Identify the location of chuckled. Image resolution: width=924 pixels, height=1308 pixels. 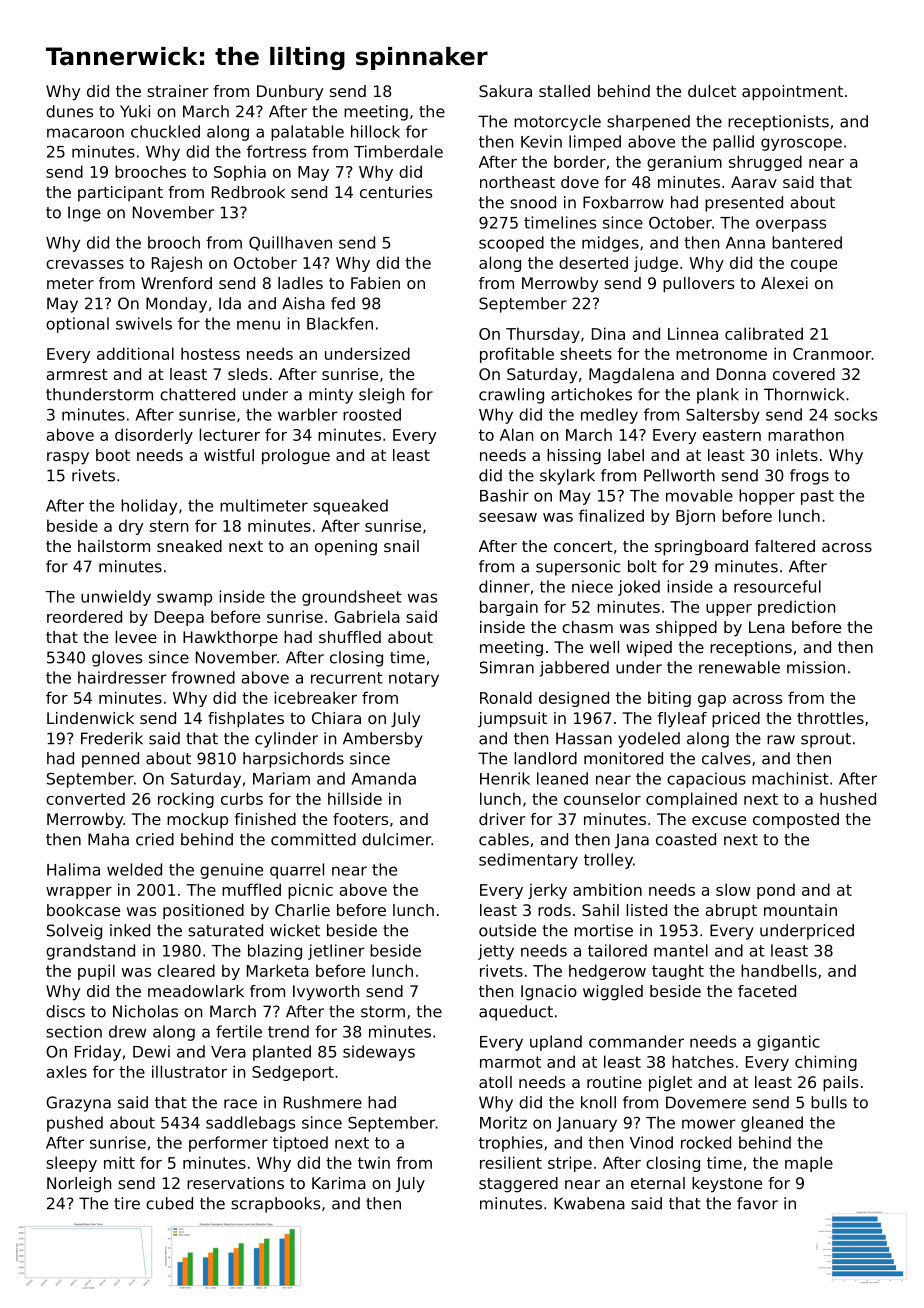
(165, 131).
